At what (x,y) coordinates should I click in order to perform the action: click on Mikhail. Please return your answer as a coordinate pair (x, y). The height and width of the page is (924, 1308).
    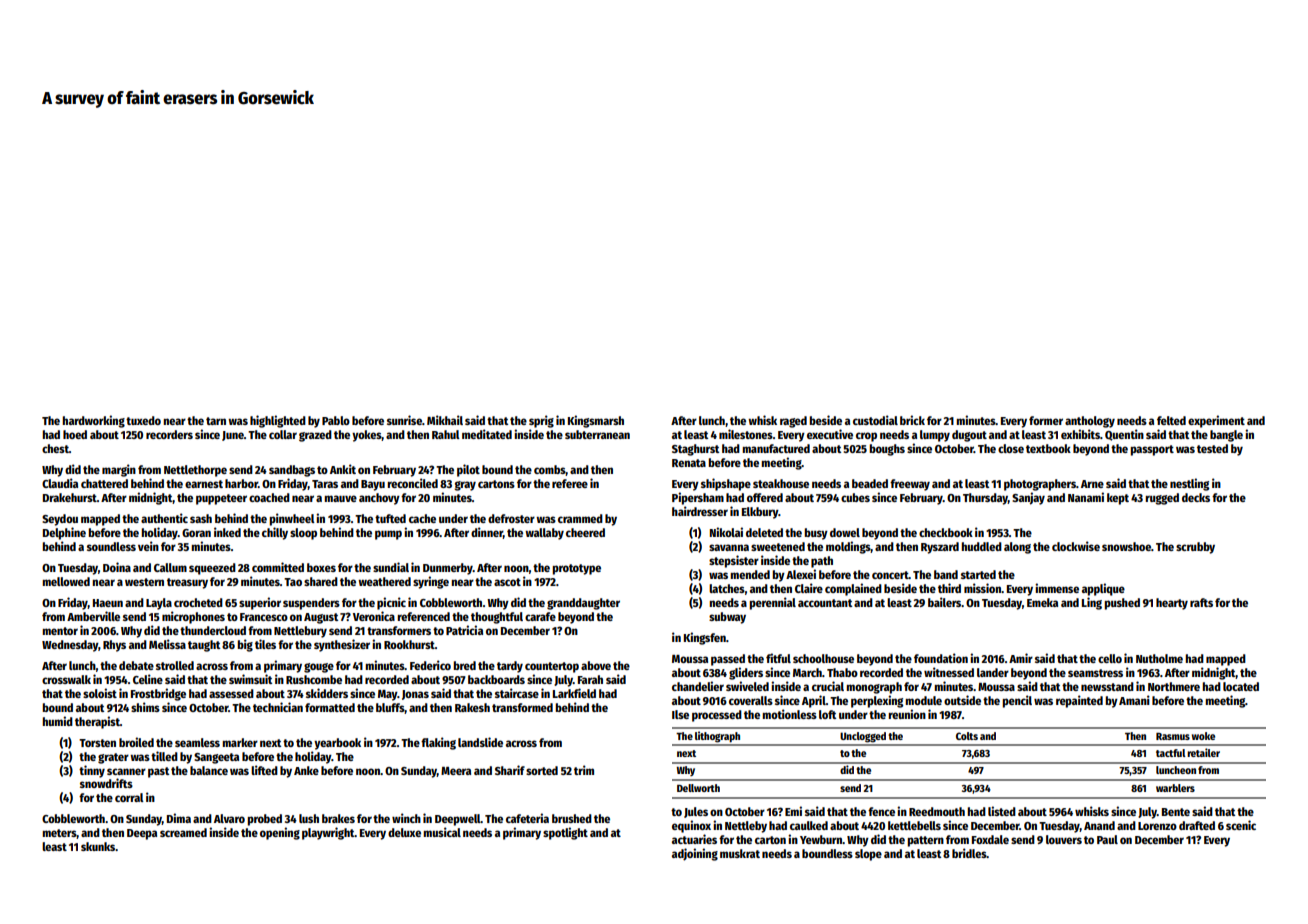
    Looking at the image, I should click on (445, 420).
